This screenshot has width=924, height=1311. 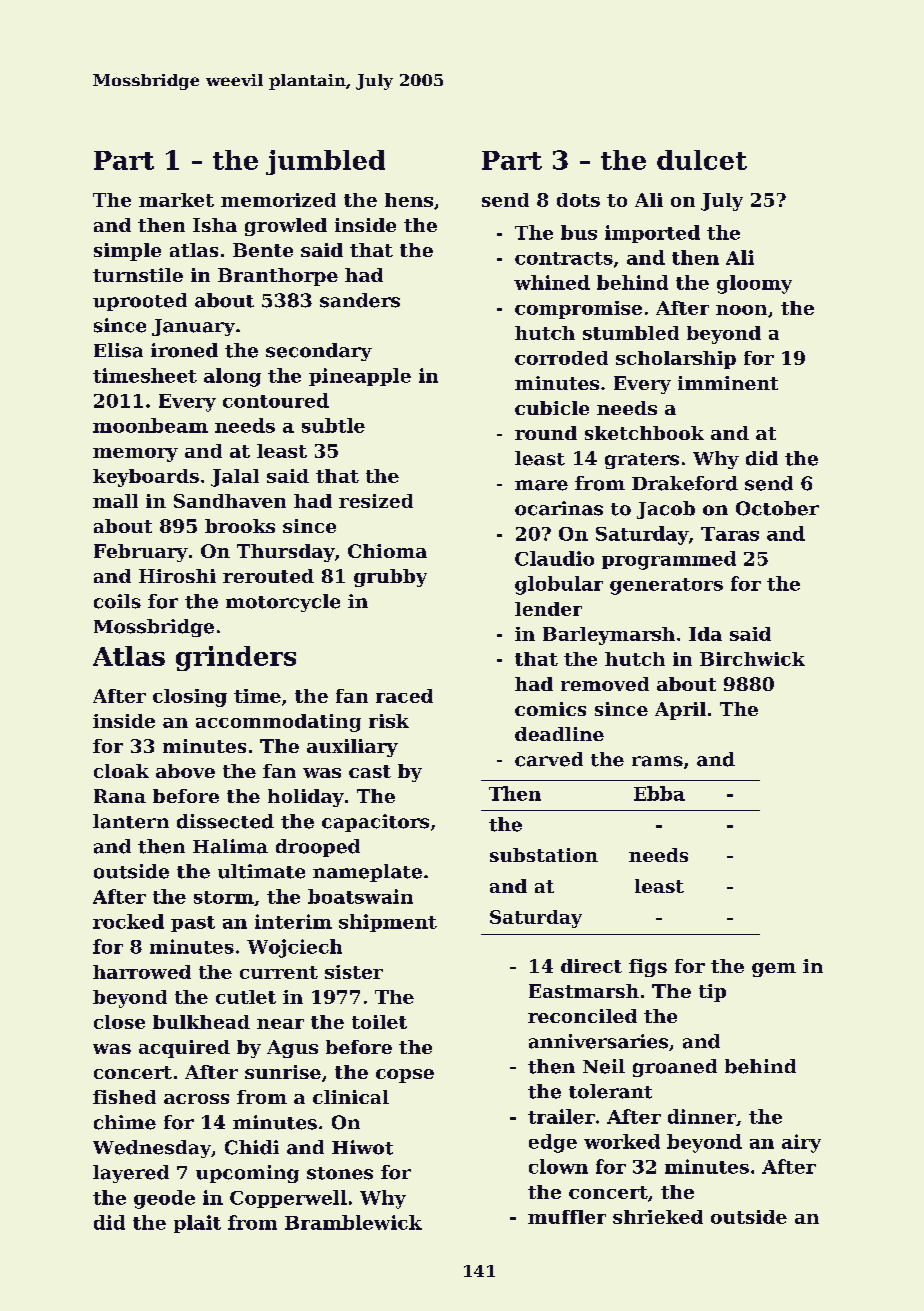 I want to click on carved, so click(x=549, y=759).
